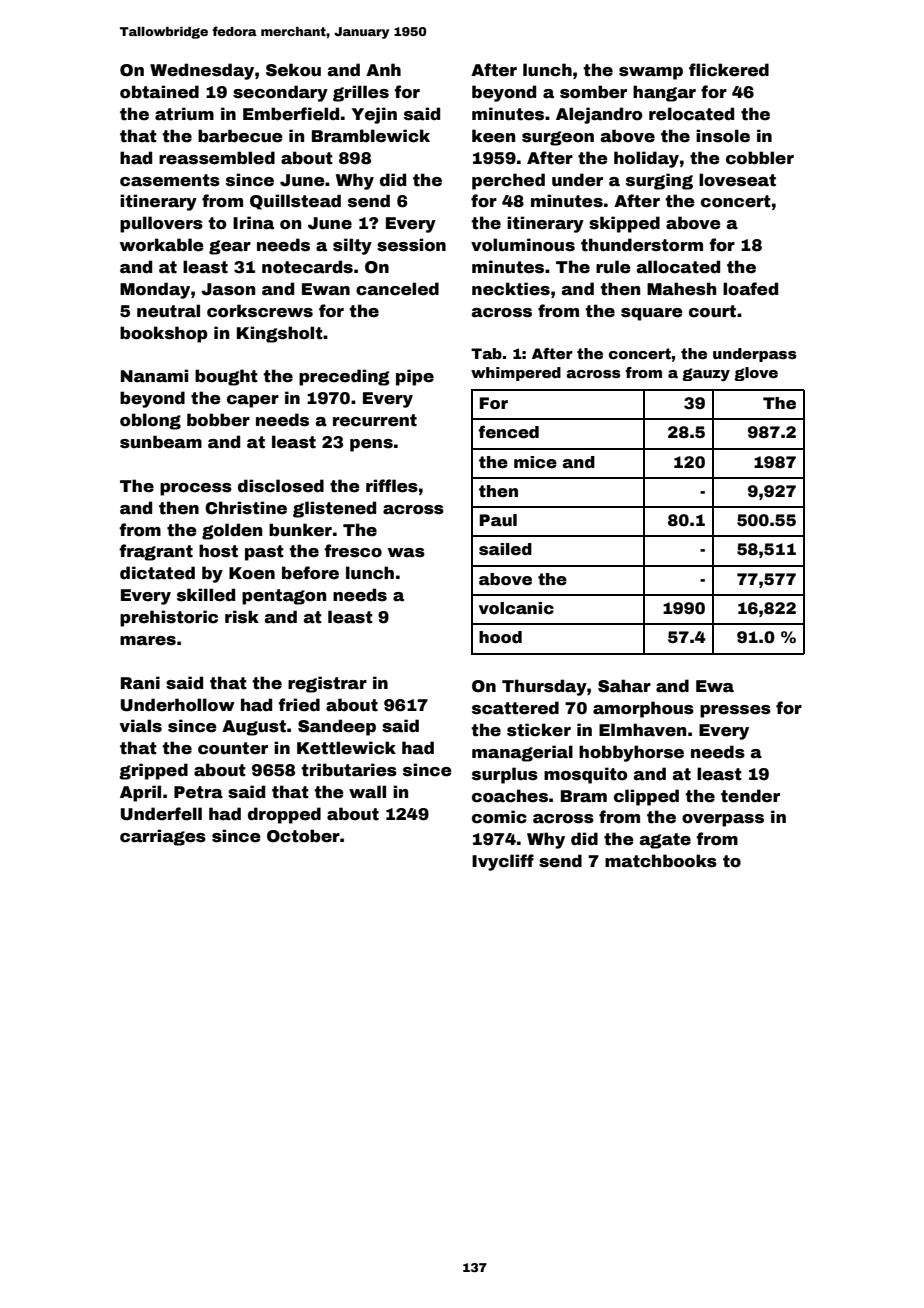 This page has height=1308, width=924. I want to click on neutral, so click(168, 311).
